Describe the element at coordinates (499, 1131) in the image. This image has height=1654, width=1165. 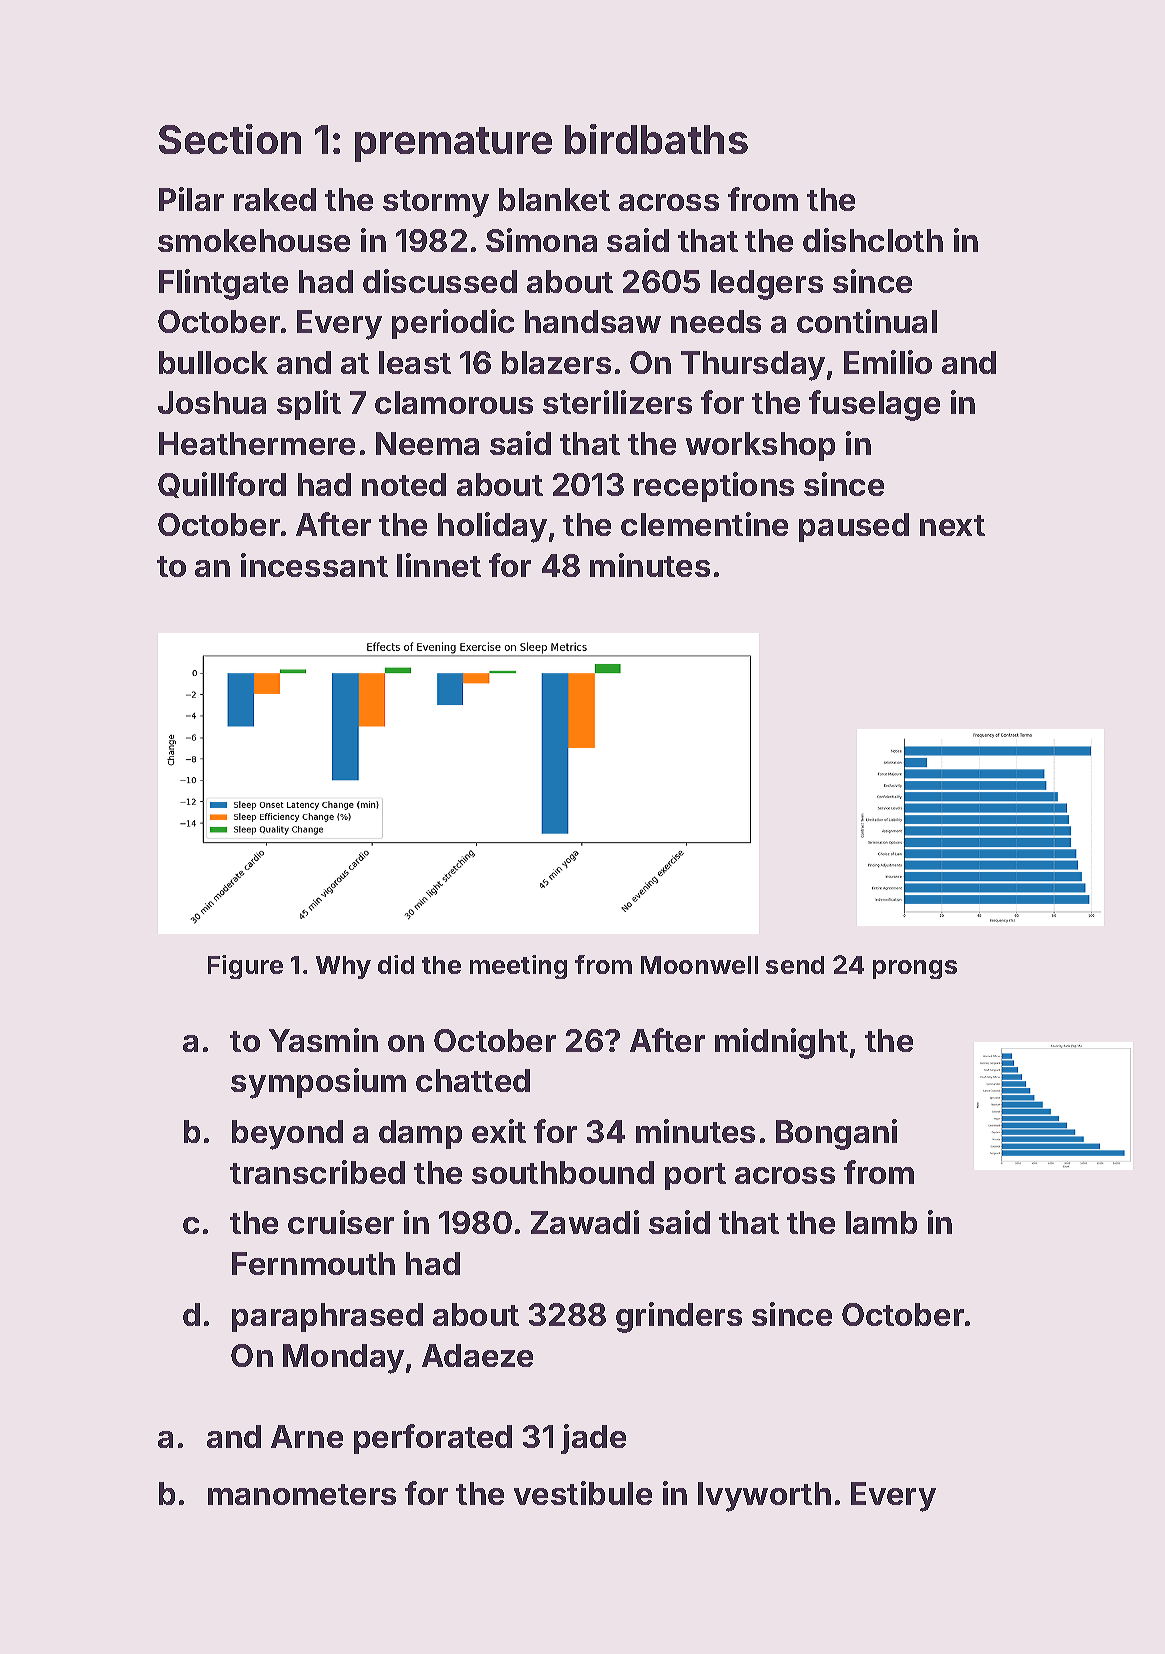
I see `exit` at that location.
